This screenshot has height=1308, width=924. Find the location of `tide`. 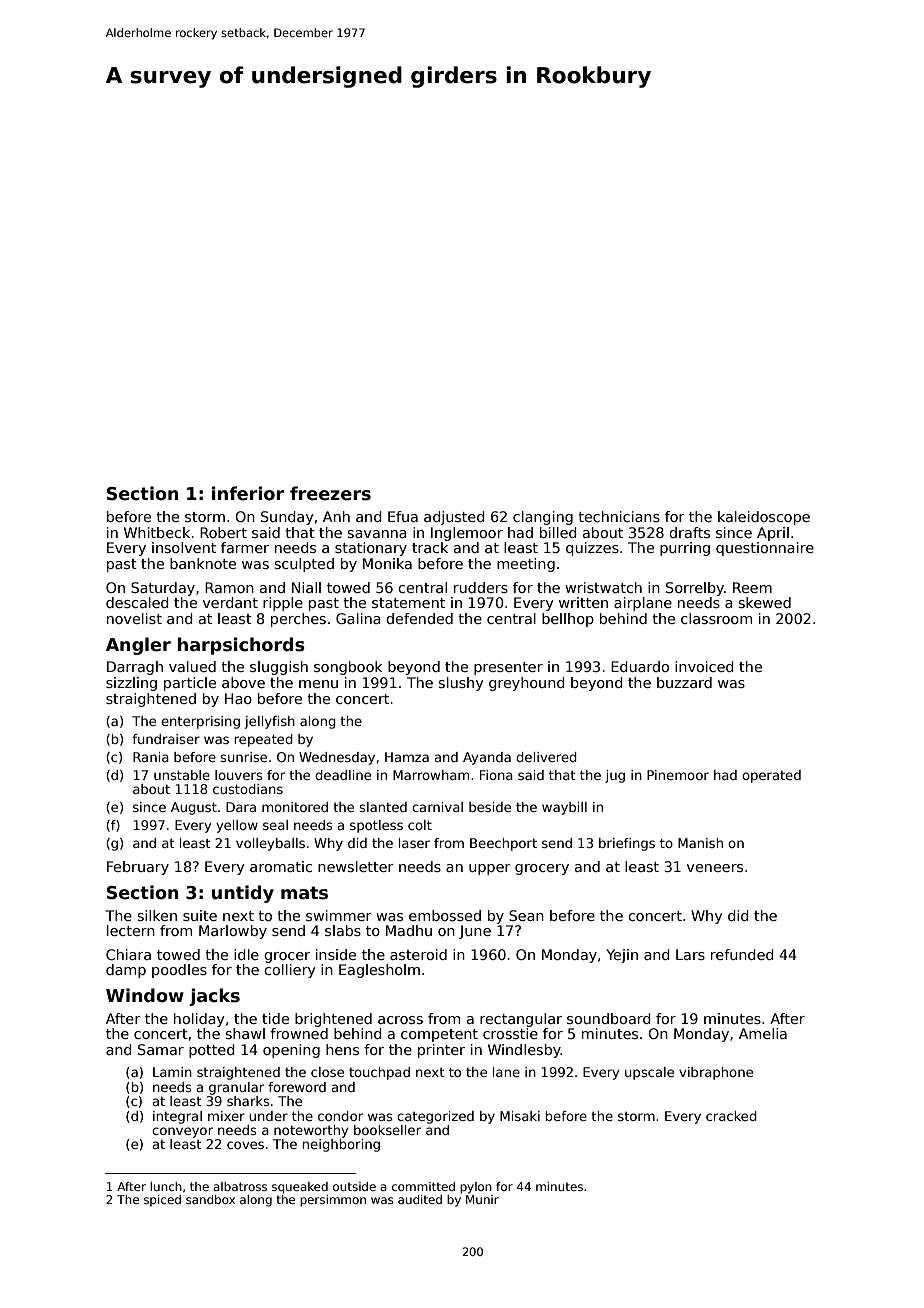

tide is located at coordinates (275, 1018).
